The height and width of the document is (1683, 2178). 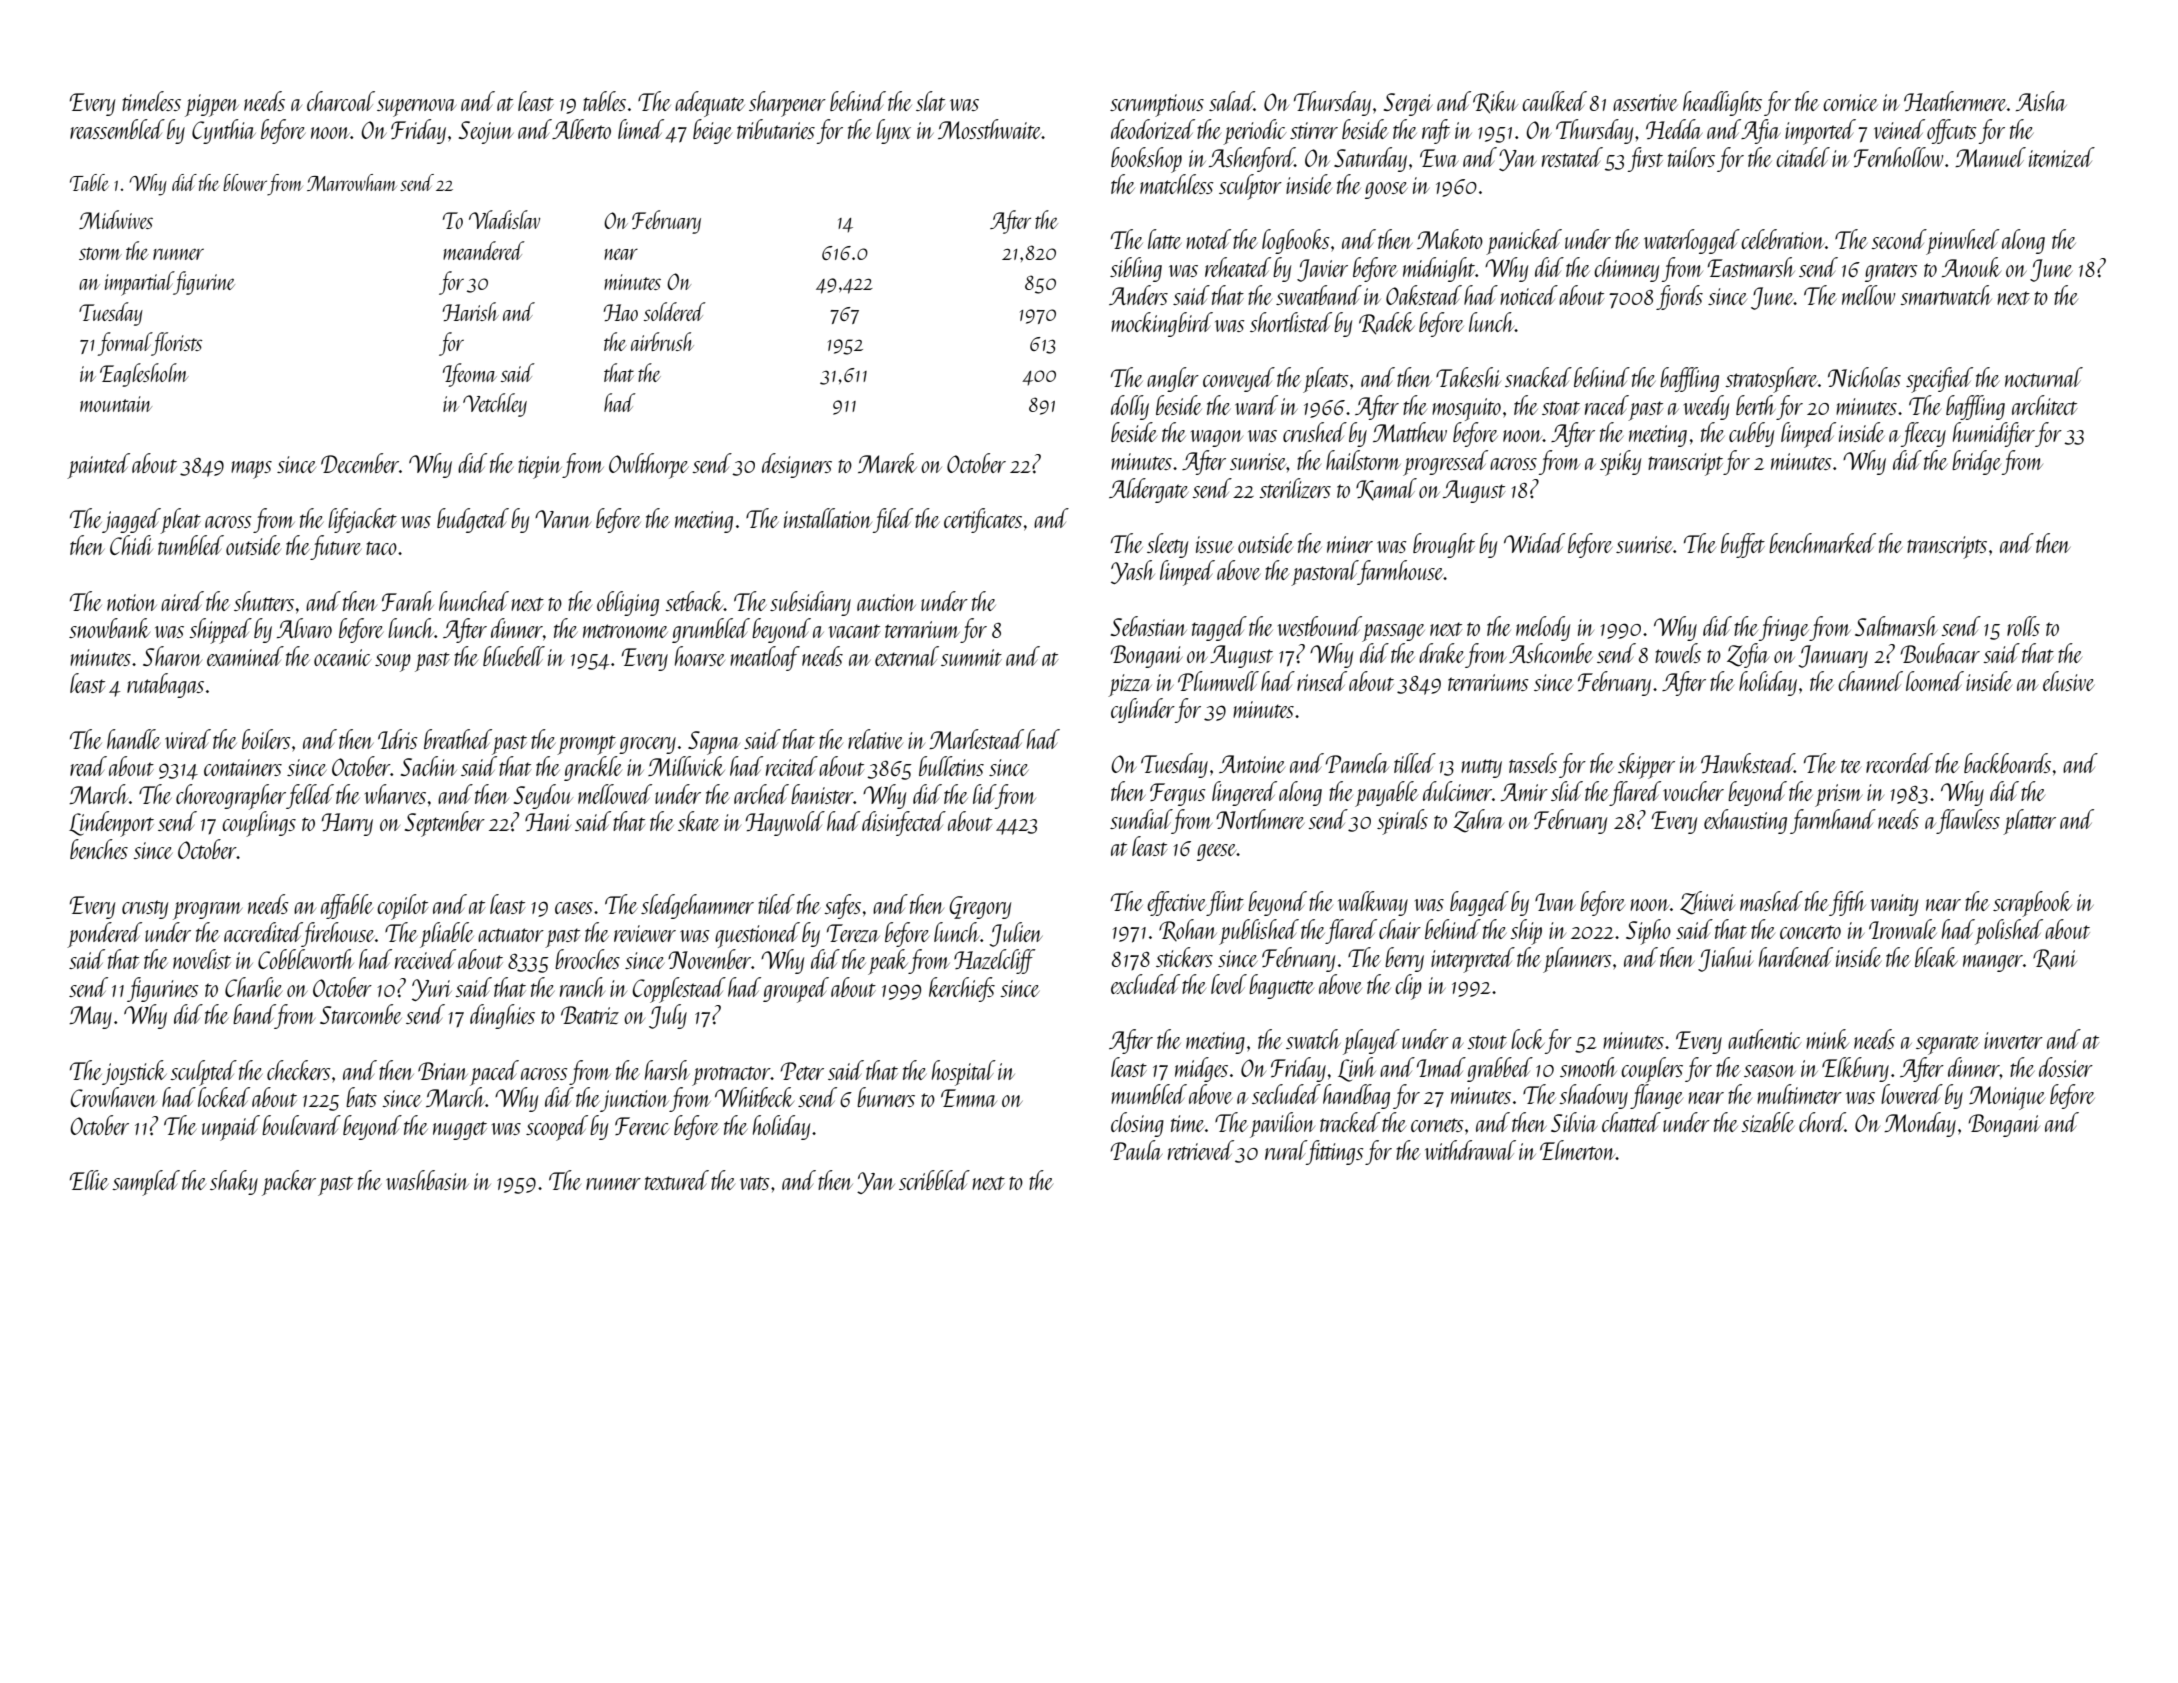 I want to click on headlights, so click(x=1722, y=103).
